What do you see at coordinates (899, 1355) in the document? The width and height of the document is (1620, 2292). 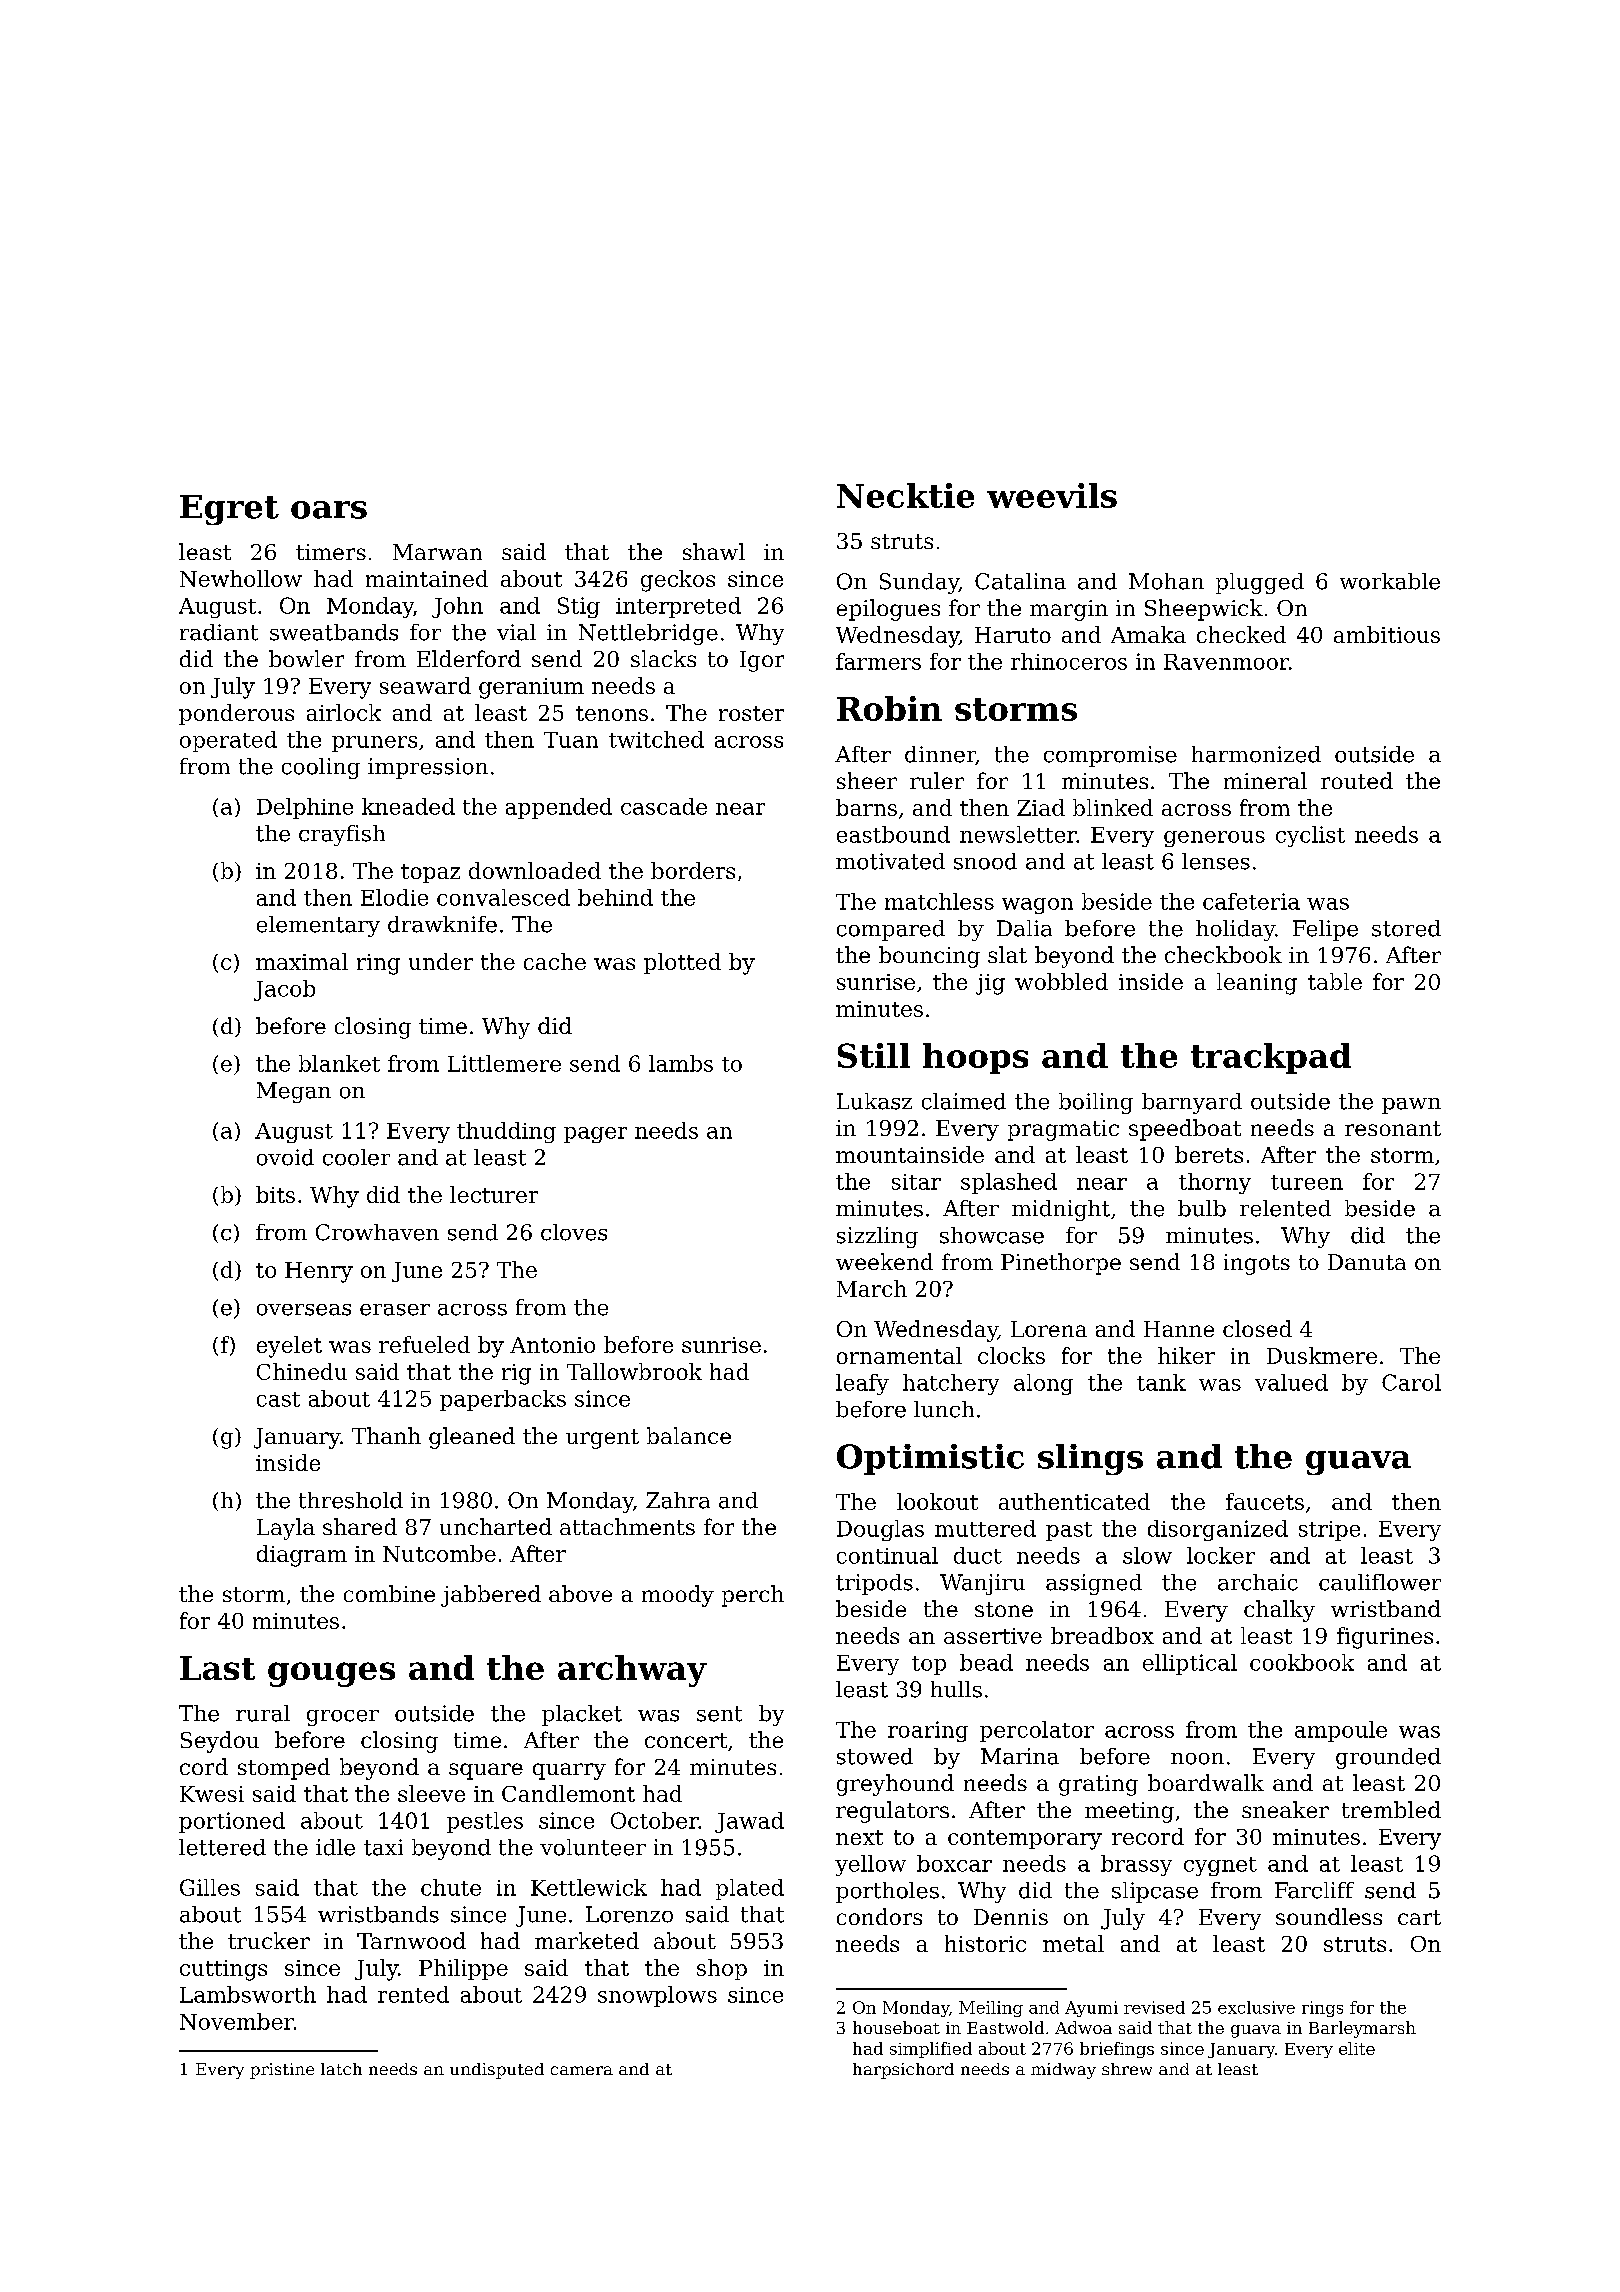 I see `ornamental` at bounding box center [899, 1355].
